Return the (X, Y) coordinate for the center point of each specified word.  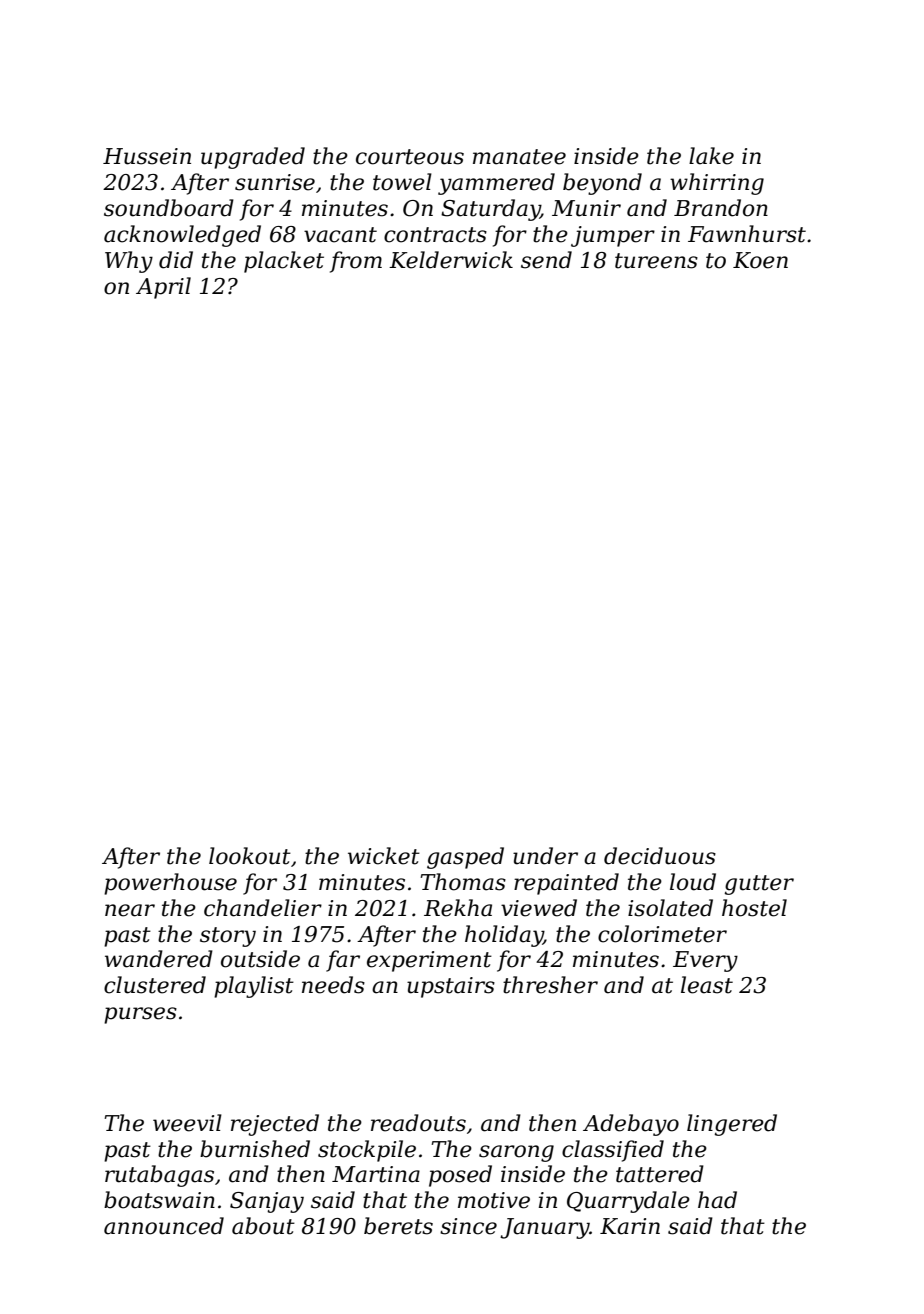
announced (164, 1226)
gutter (759, 885)
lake (711, 156)
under (545, 856)
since (468, 1226)
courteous (410, 157)
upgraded (253, 158)
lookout (250, 856)
